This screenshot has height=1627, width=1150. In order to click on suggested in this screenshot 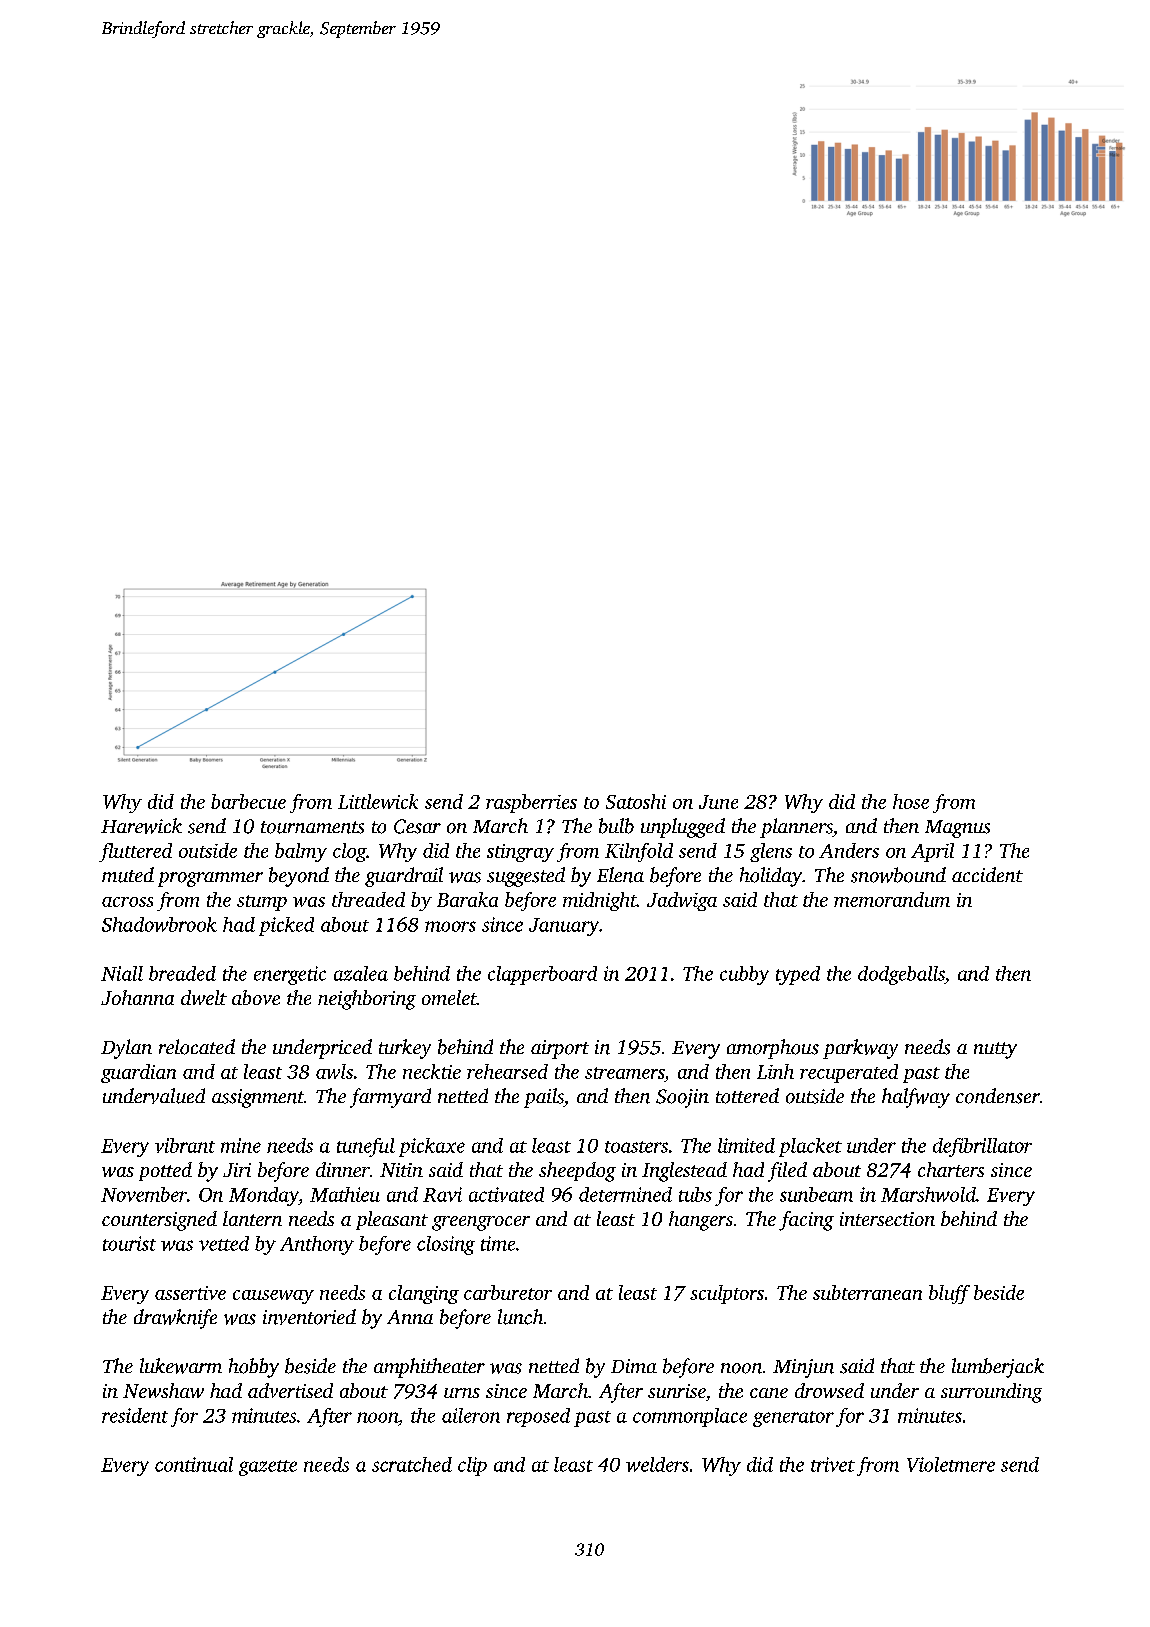, I will do `click(526, 877)`.
